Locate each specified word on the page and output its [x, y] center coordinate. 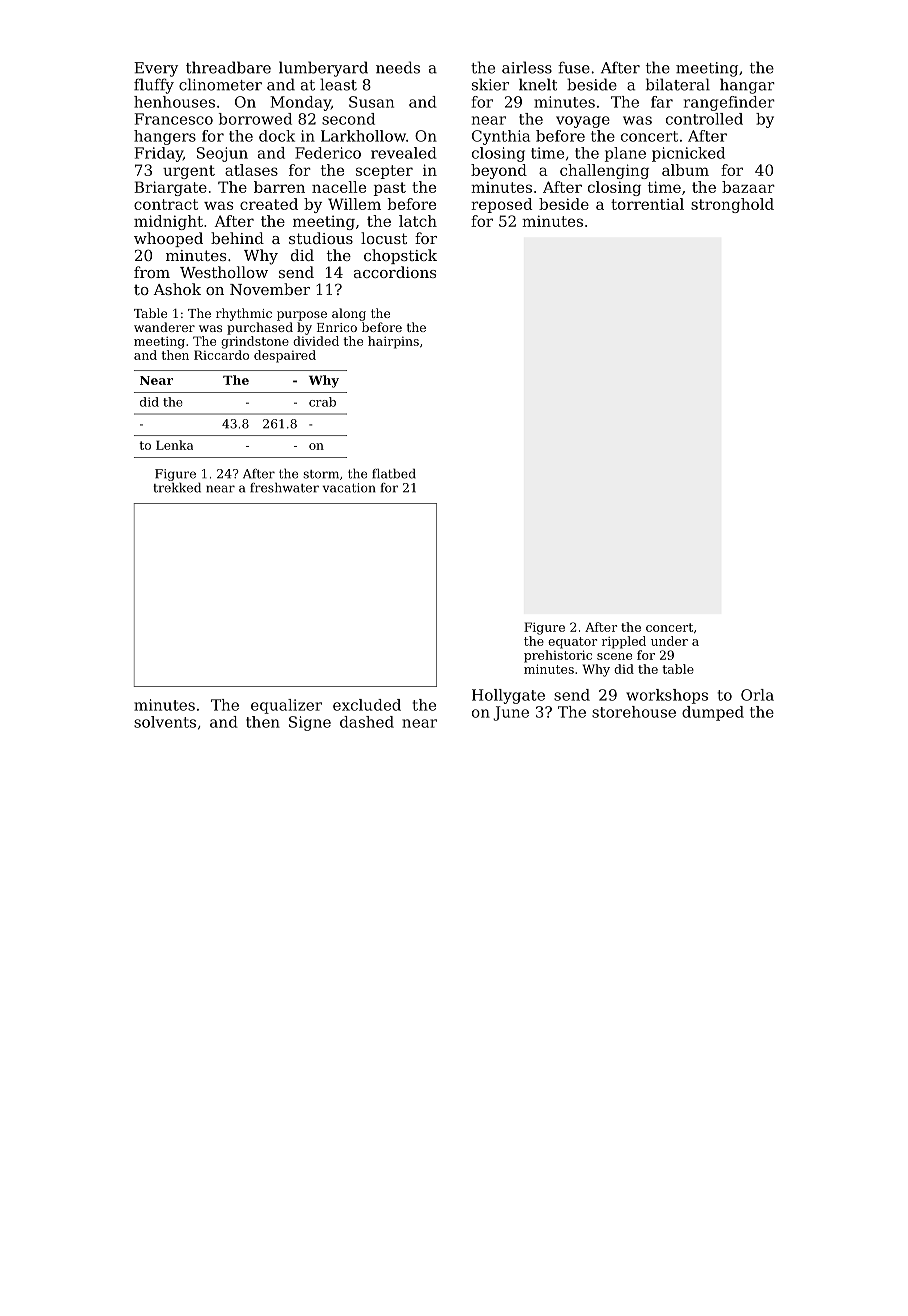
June [511, 713]
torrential [647, 204]
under [669, 641]
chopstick [400, 256]
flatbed [394, 474]
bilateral [678, 84]
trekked [177, 488]
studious [321, 238]
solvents [165, 722]
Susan [371, 102]
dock [277, 136]
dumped [713, 713]
